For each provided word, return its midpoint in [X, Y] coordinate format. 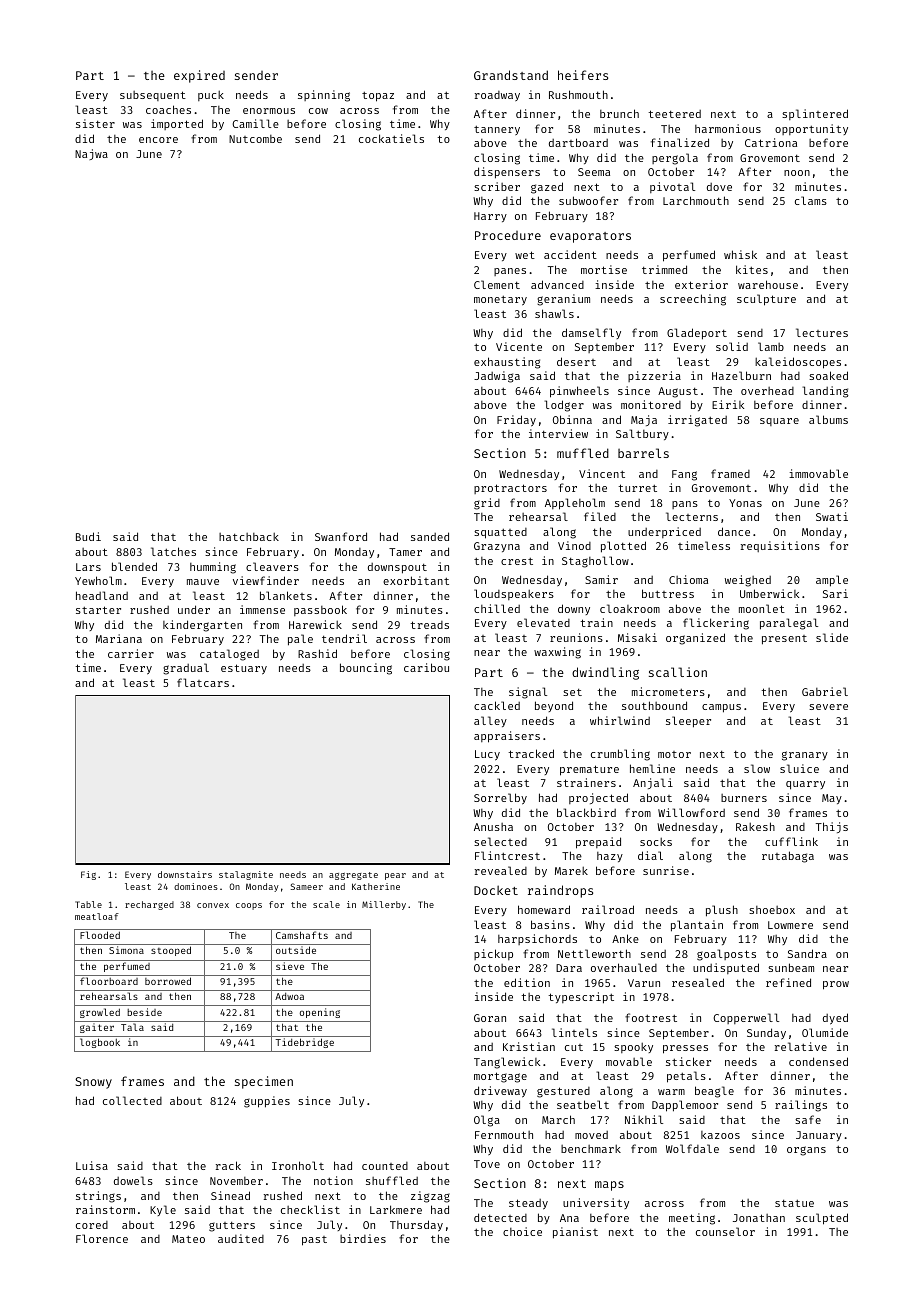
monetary [500, 301]
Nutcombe [255, 139]
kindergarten [202, 626]
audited [241, 1238]
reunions [576, 637]
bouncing [366, 669]
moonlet [762, 608]
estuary [244, 669]
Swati [832, 516]
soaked [828, 375]
